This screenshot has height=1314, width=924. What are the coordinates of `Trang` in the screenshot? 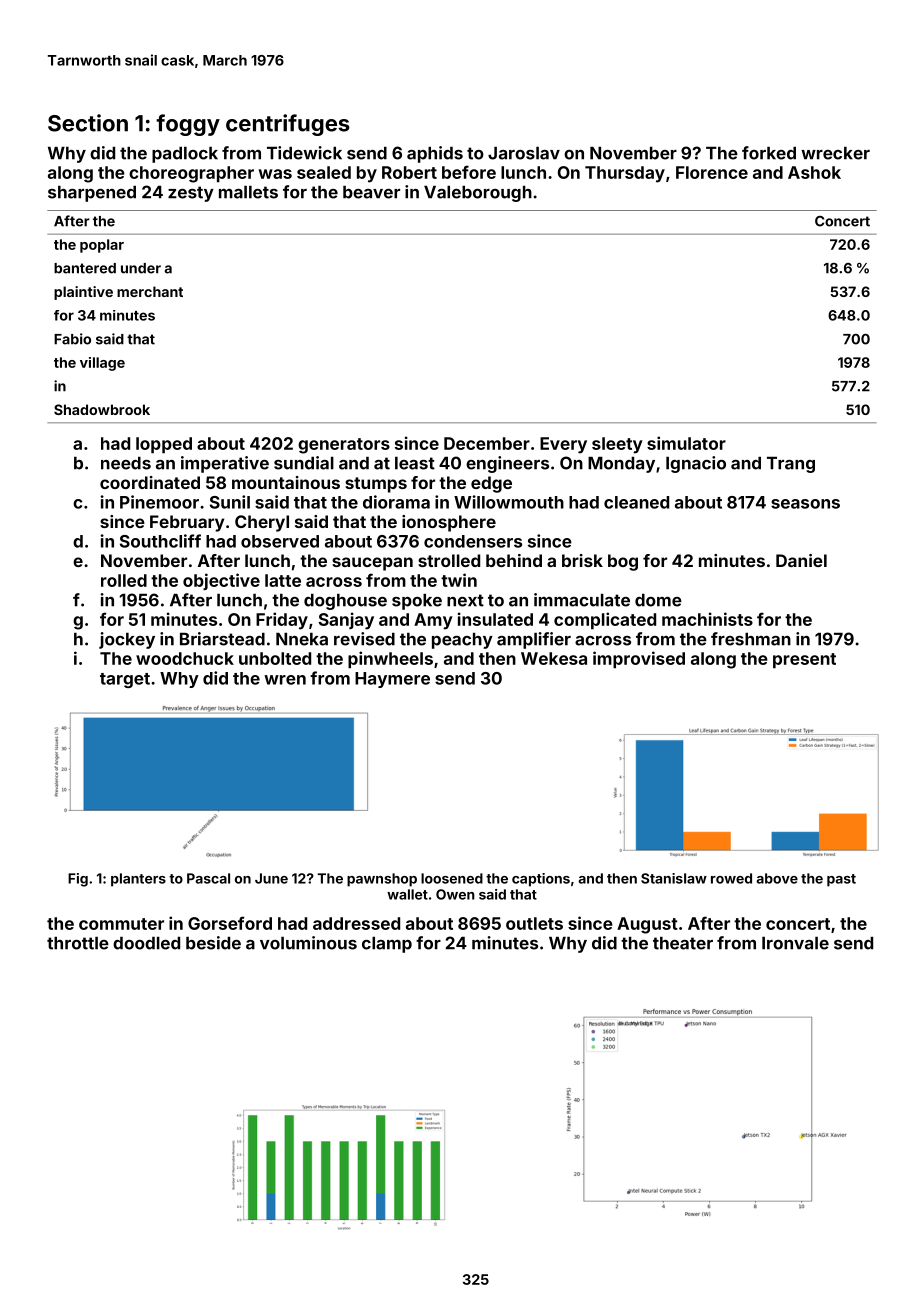 It's located at (791, 465).
